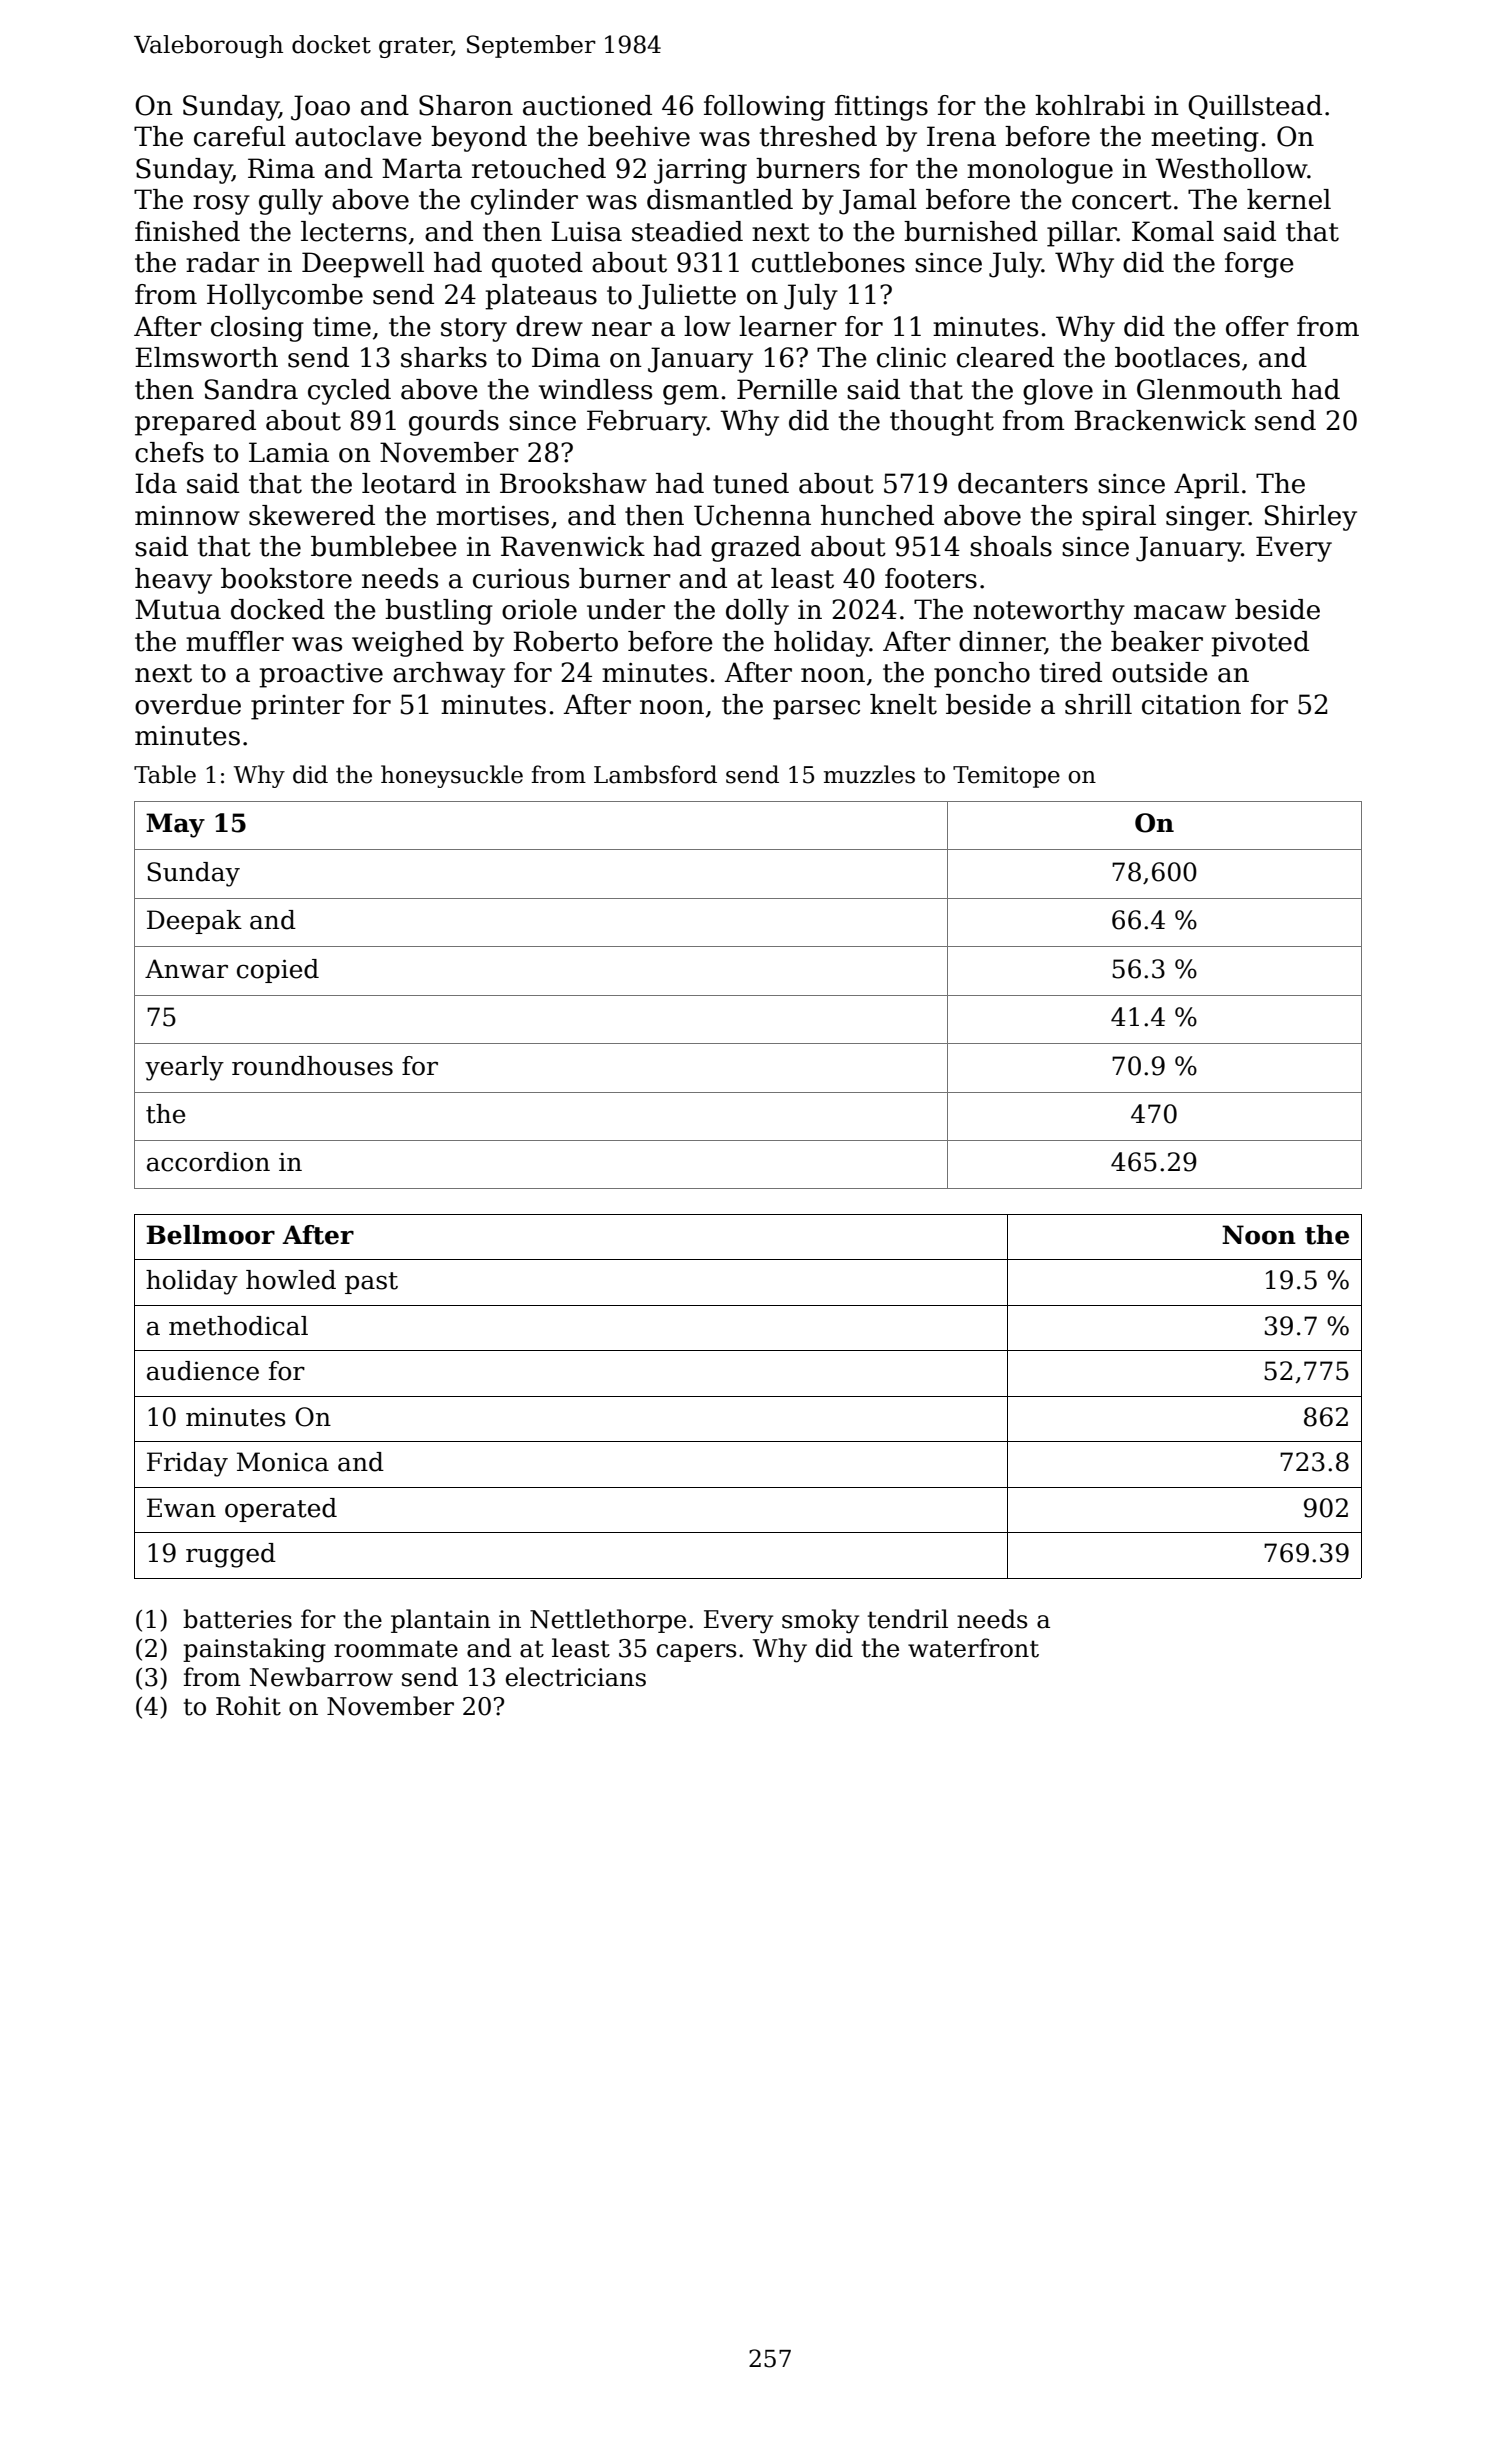 The height and width of the document is (2464, 1496). I want to click on waterfront, so click(973, 1648).
